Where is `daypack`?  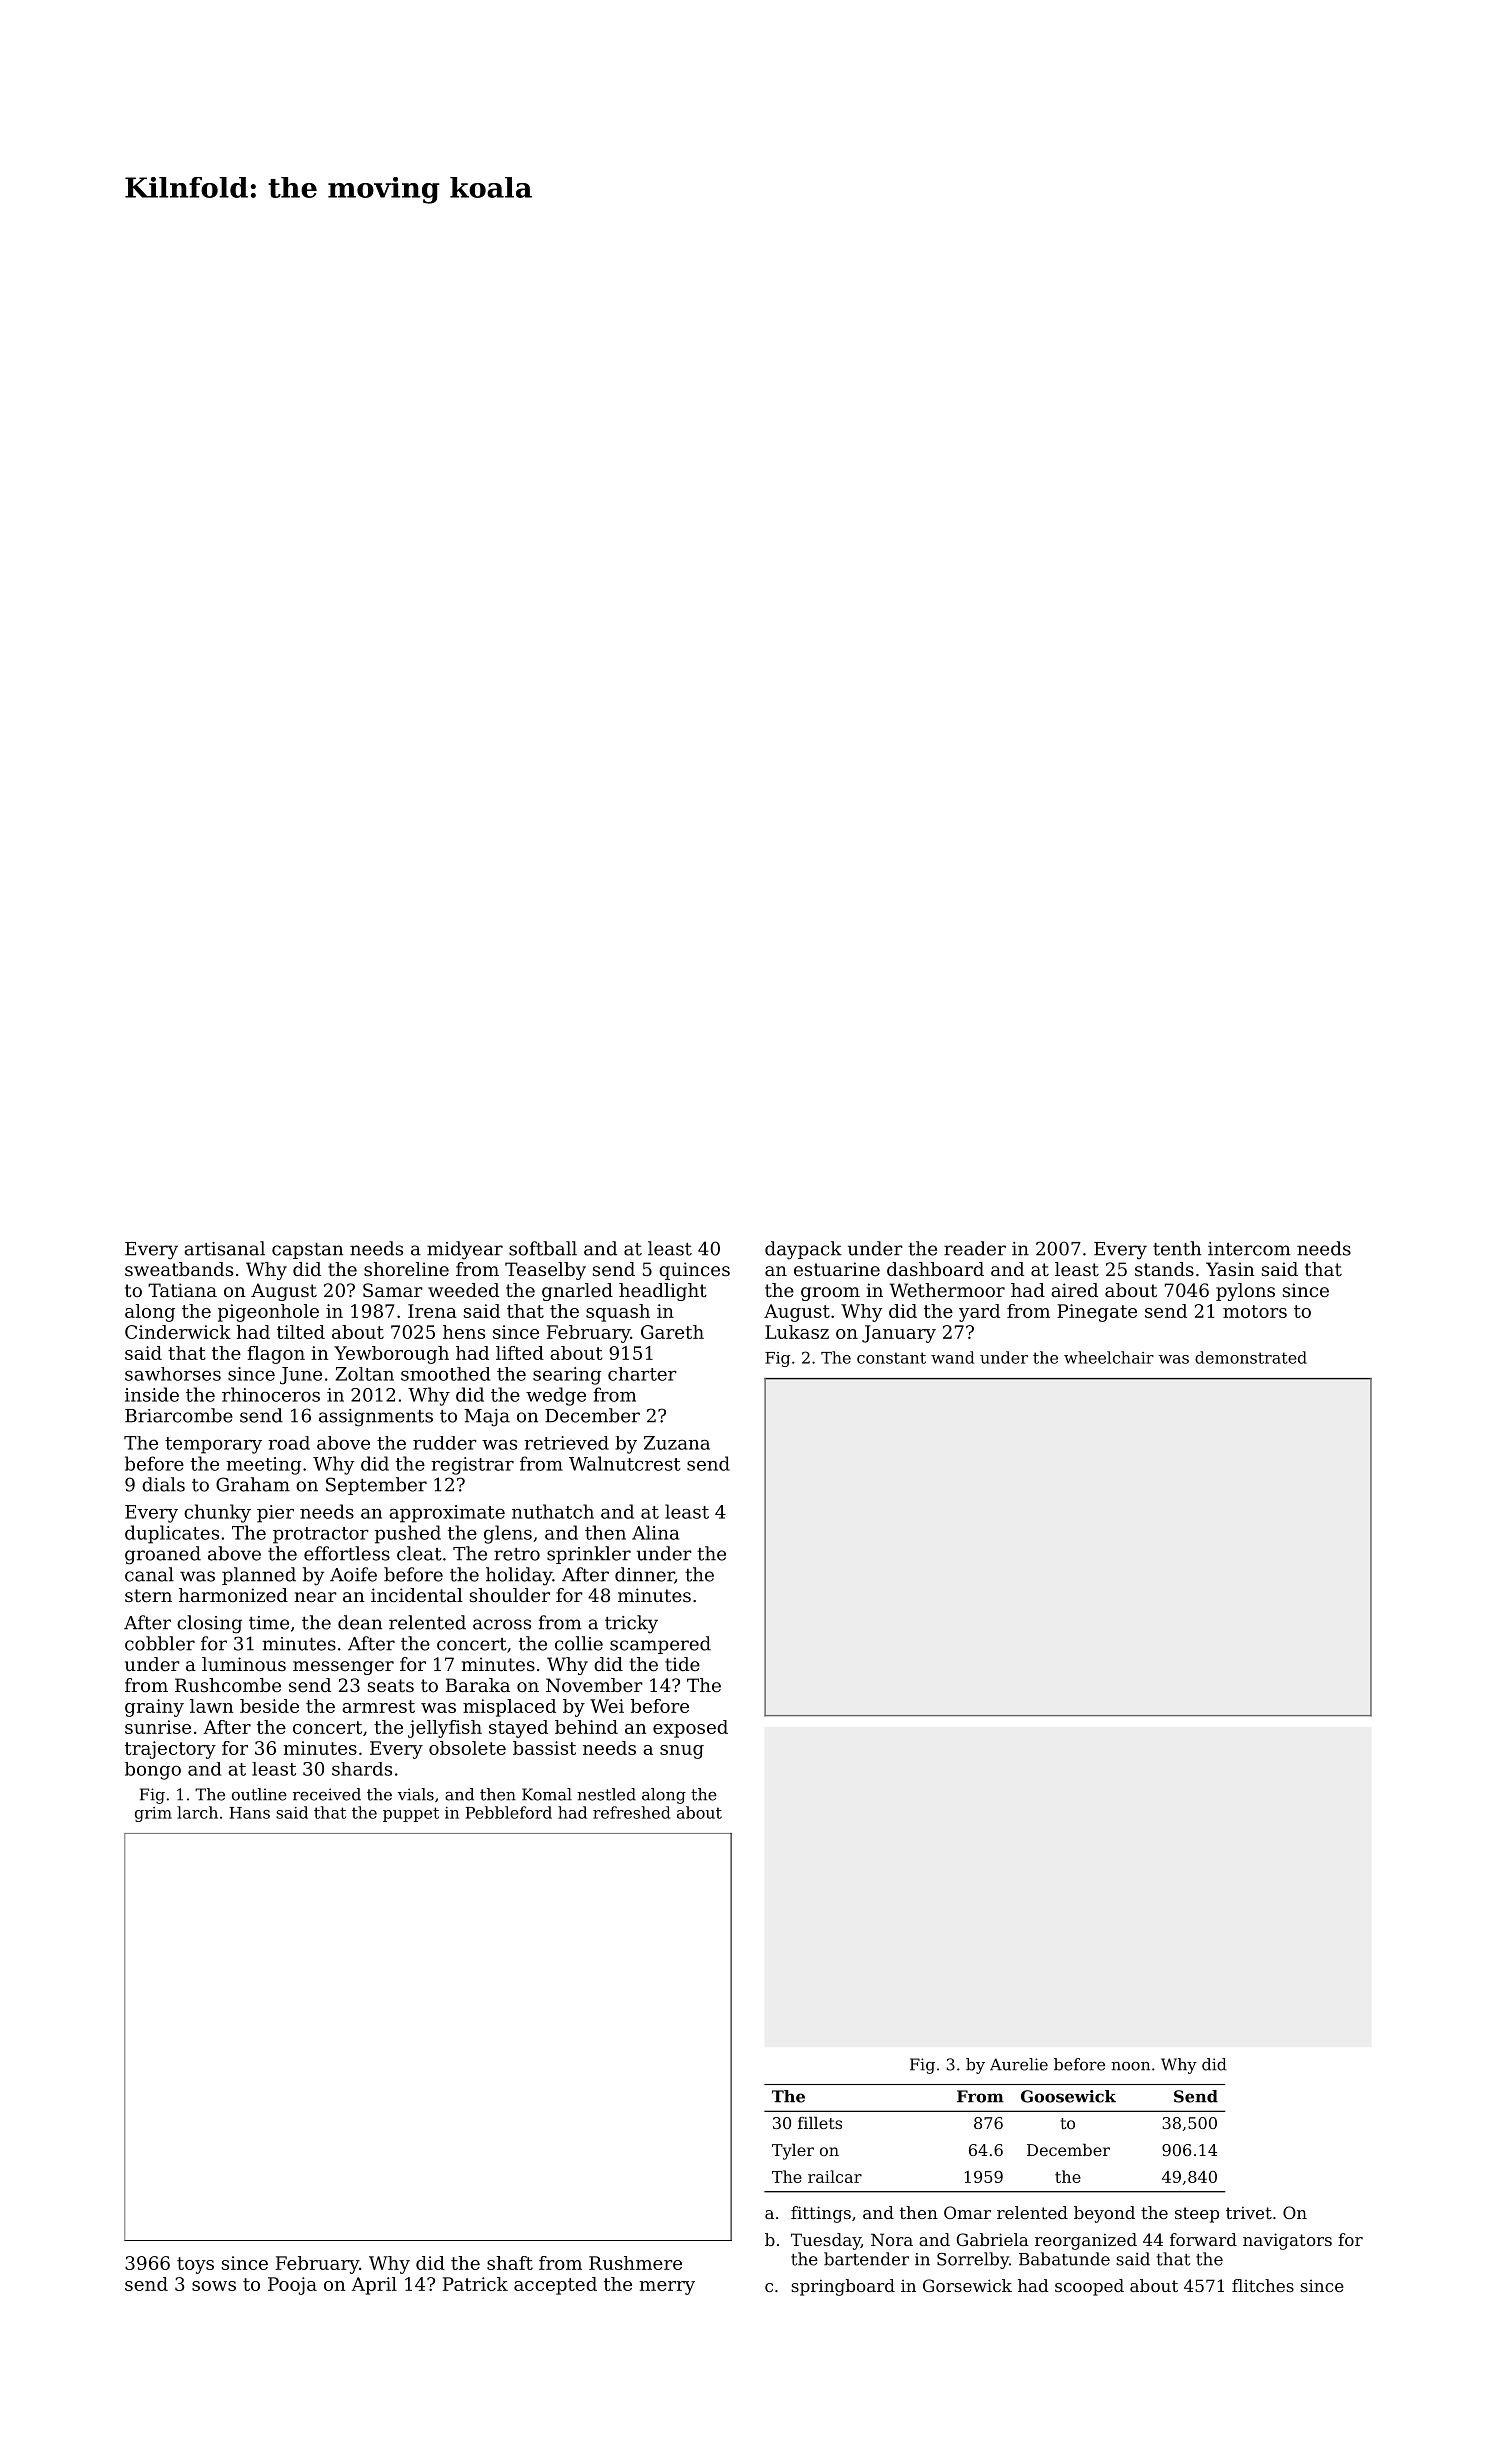 daypack is located at coordinates (803, 1250).
